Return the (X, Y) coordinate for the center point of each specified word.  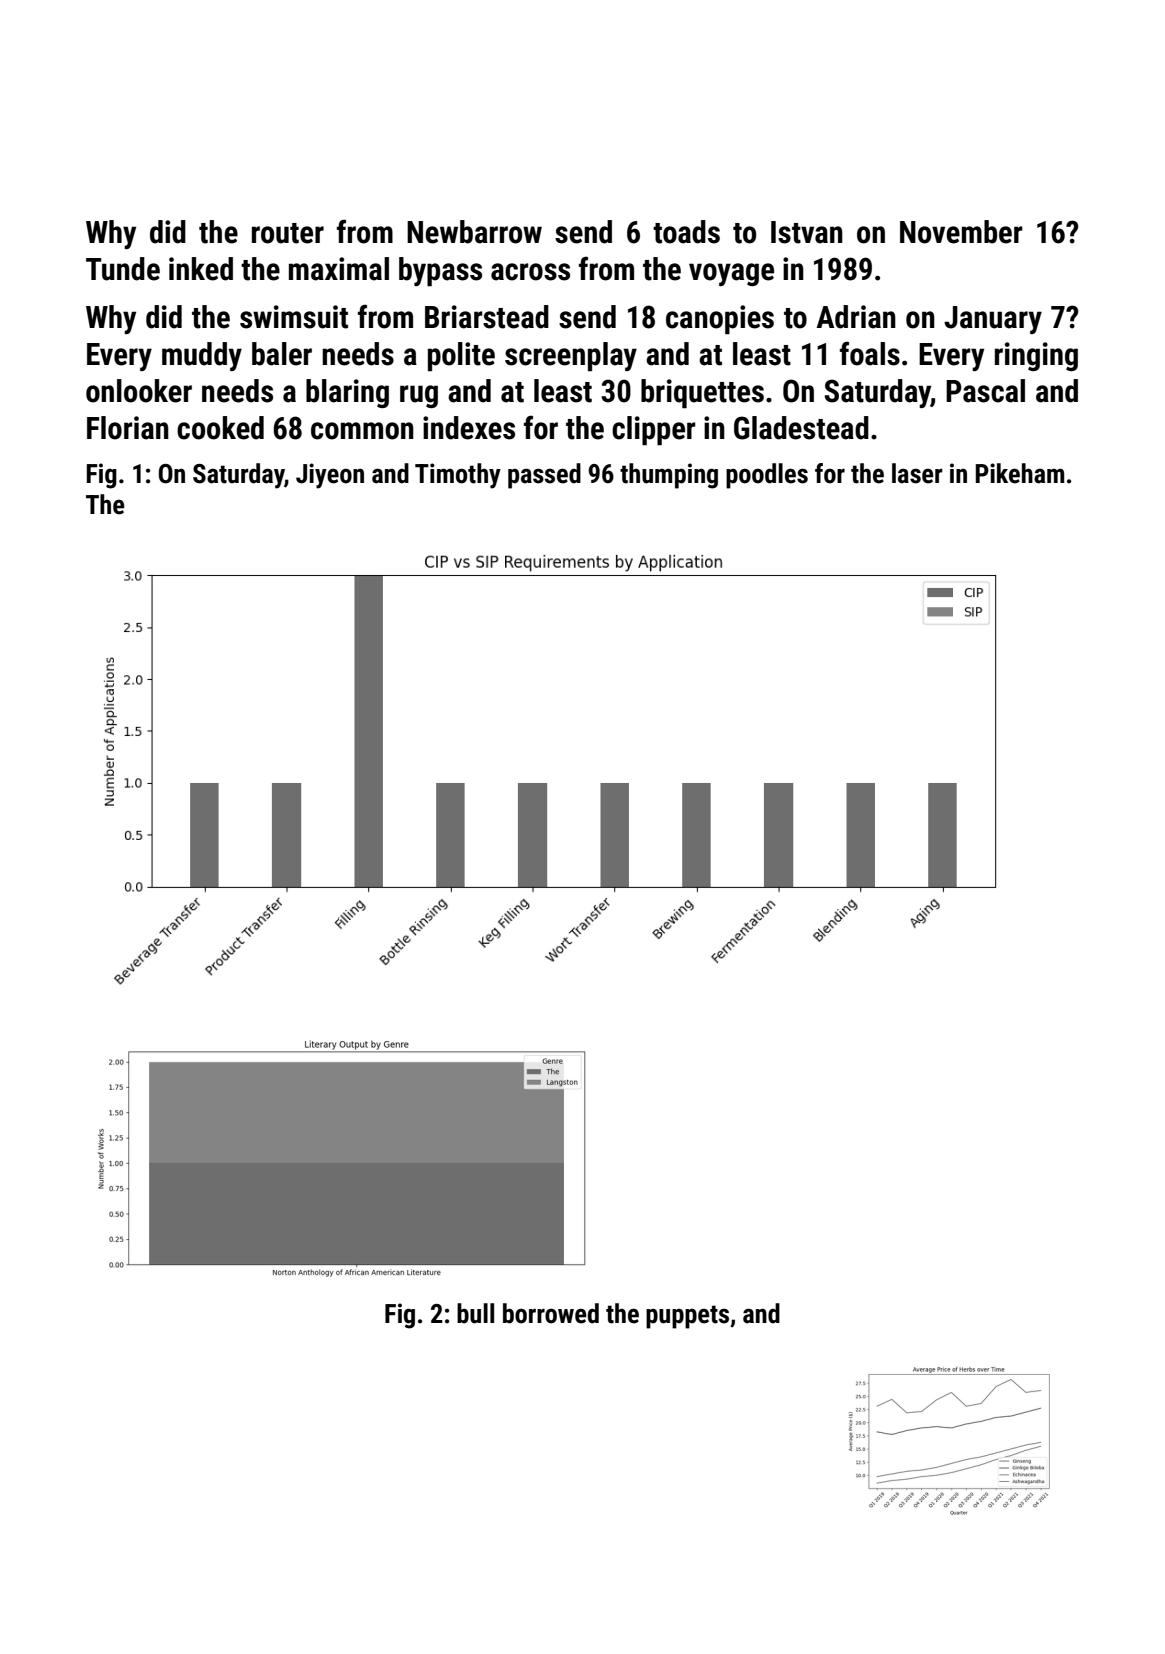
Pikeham (1020, 473)
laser (917, 473)
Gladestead (801, 428)
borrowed (551, 1313)
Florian (128, 428)
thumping (669, 476)
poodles (767, 476)
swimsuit (294, 317)
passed (544, 476)
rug (419, 396)
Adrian (856, 317)
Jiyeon (330, 476)
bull (475, 1313)
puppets (687, 1317)
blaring (347, 393)
